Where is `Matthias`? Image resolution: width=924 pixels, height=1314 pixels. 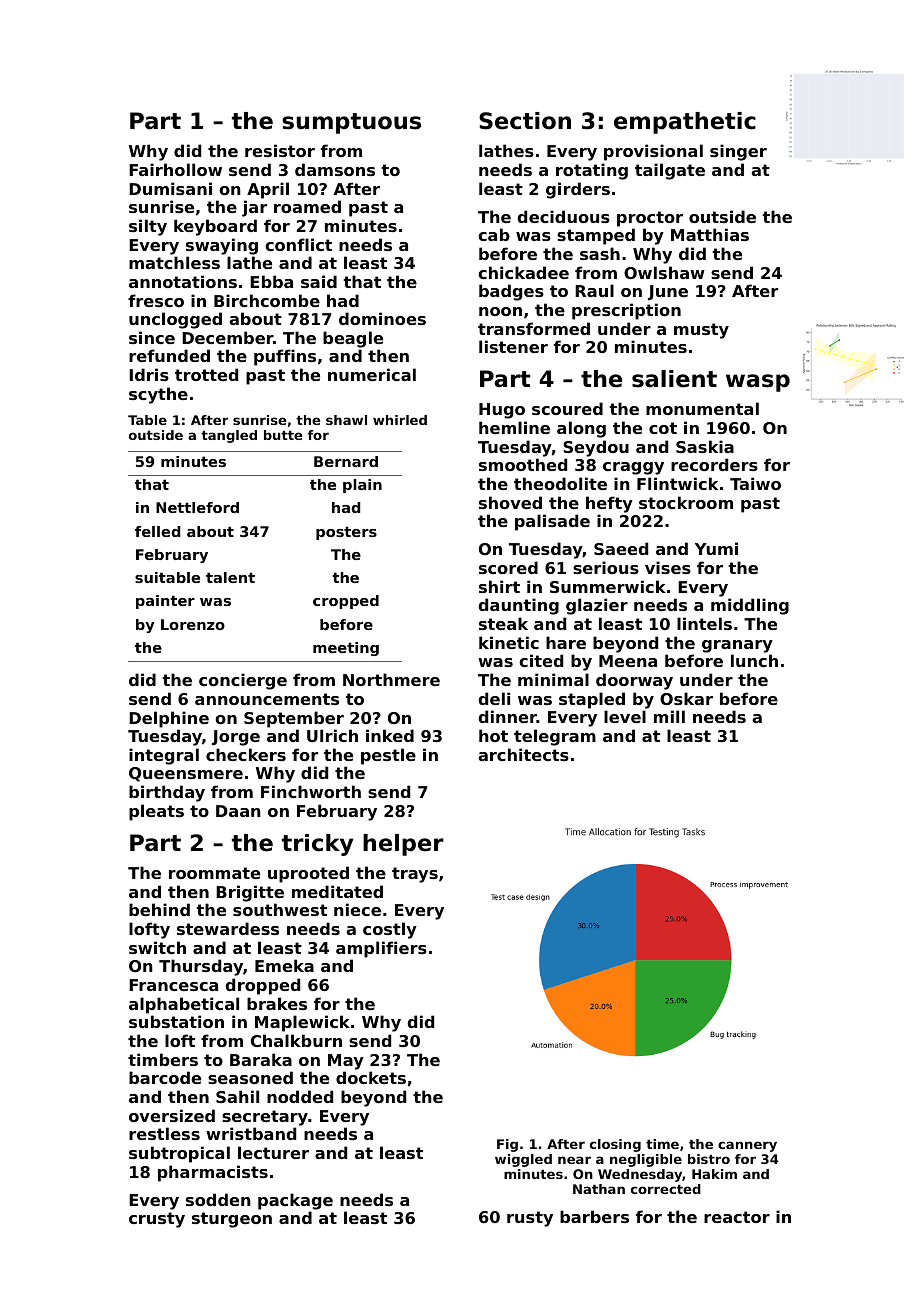 Matthias is located at coordinates (710, 234).
